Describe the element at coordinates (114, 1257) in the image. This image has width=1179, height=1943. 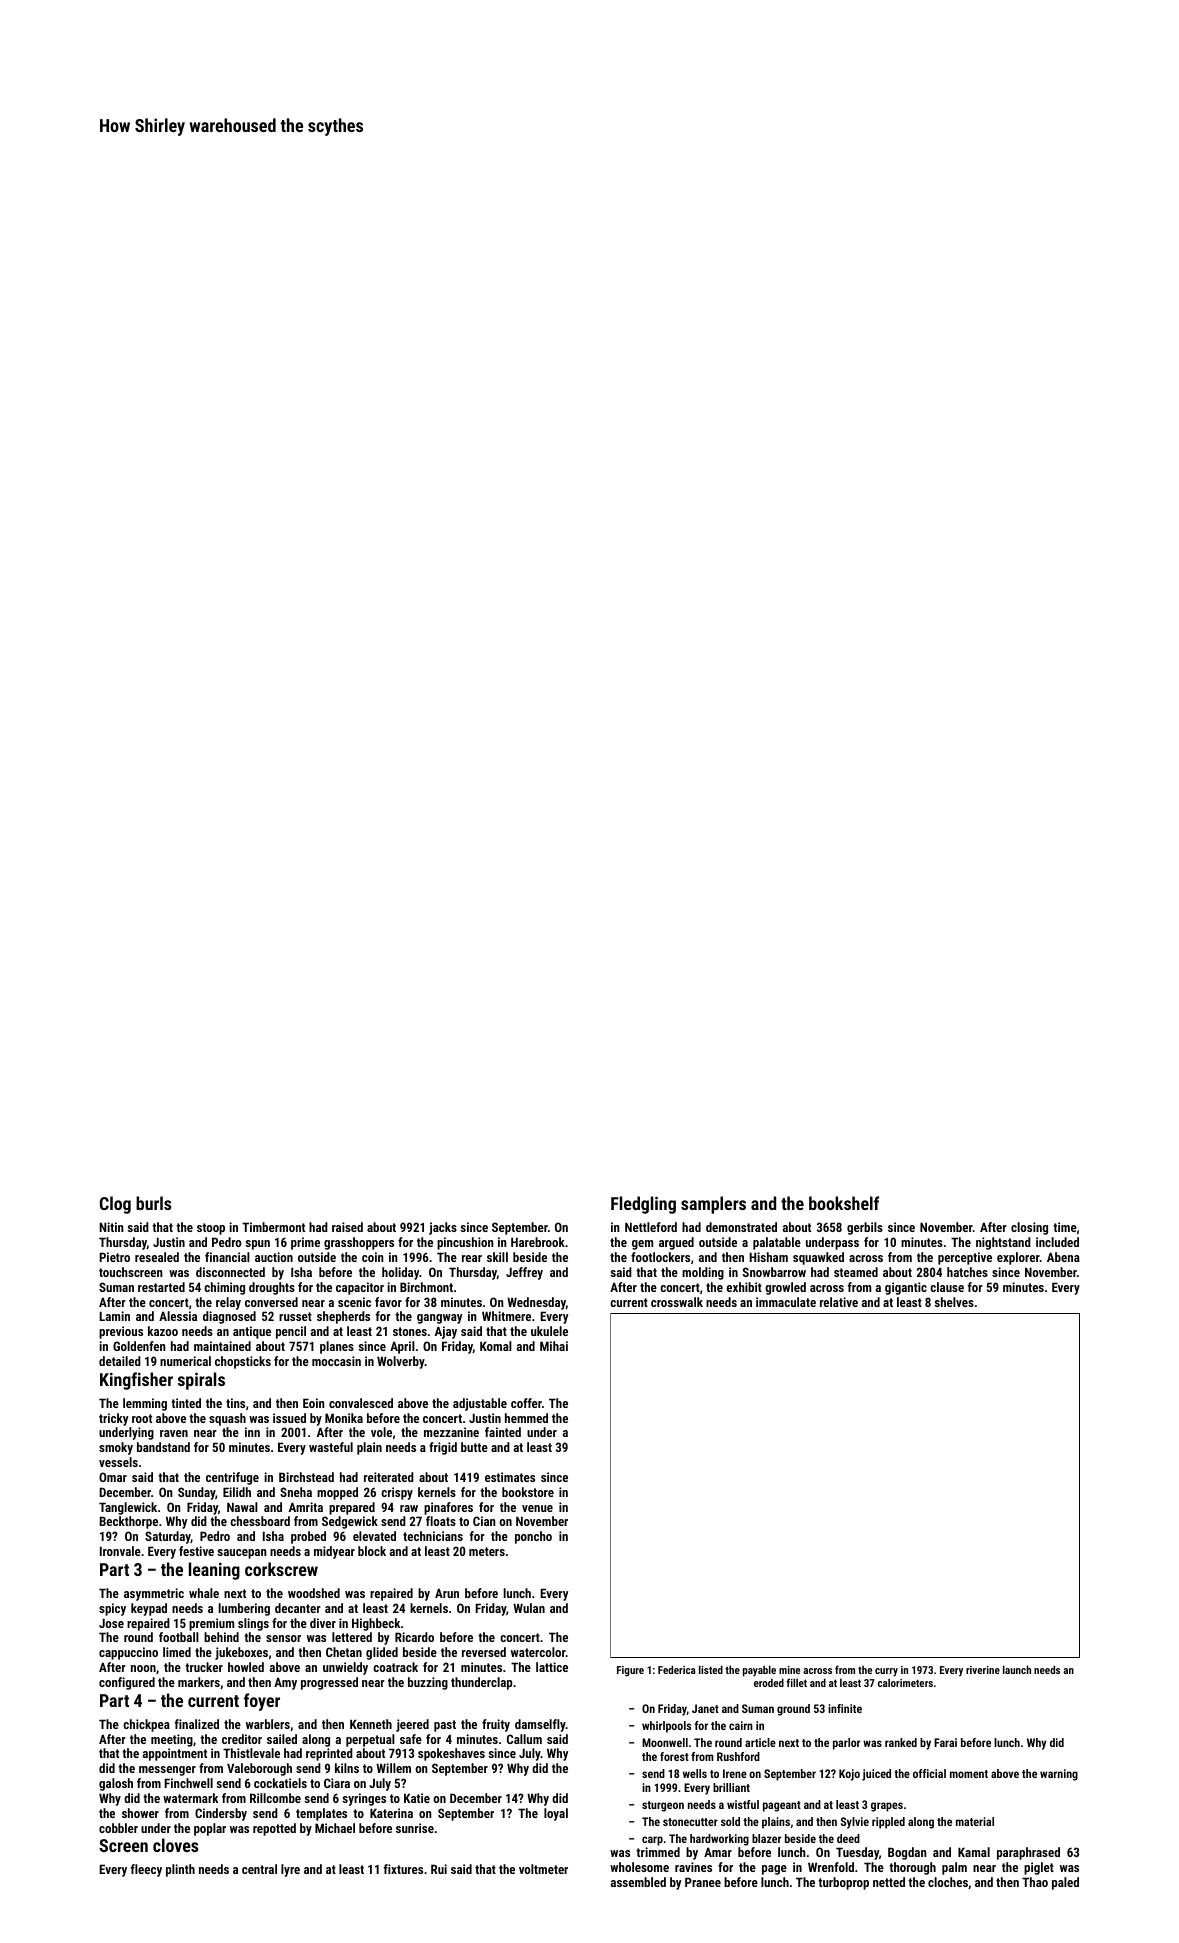
I see `Pietro` at that location.
